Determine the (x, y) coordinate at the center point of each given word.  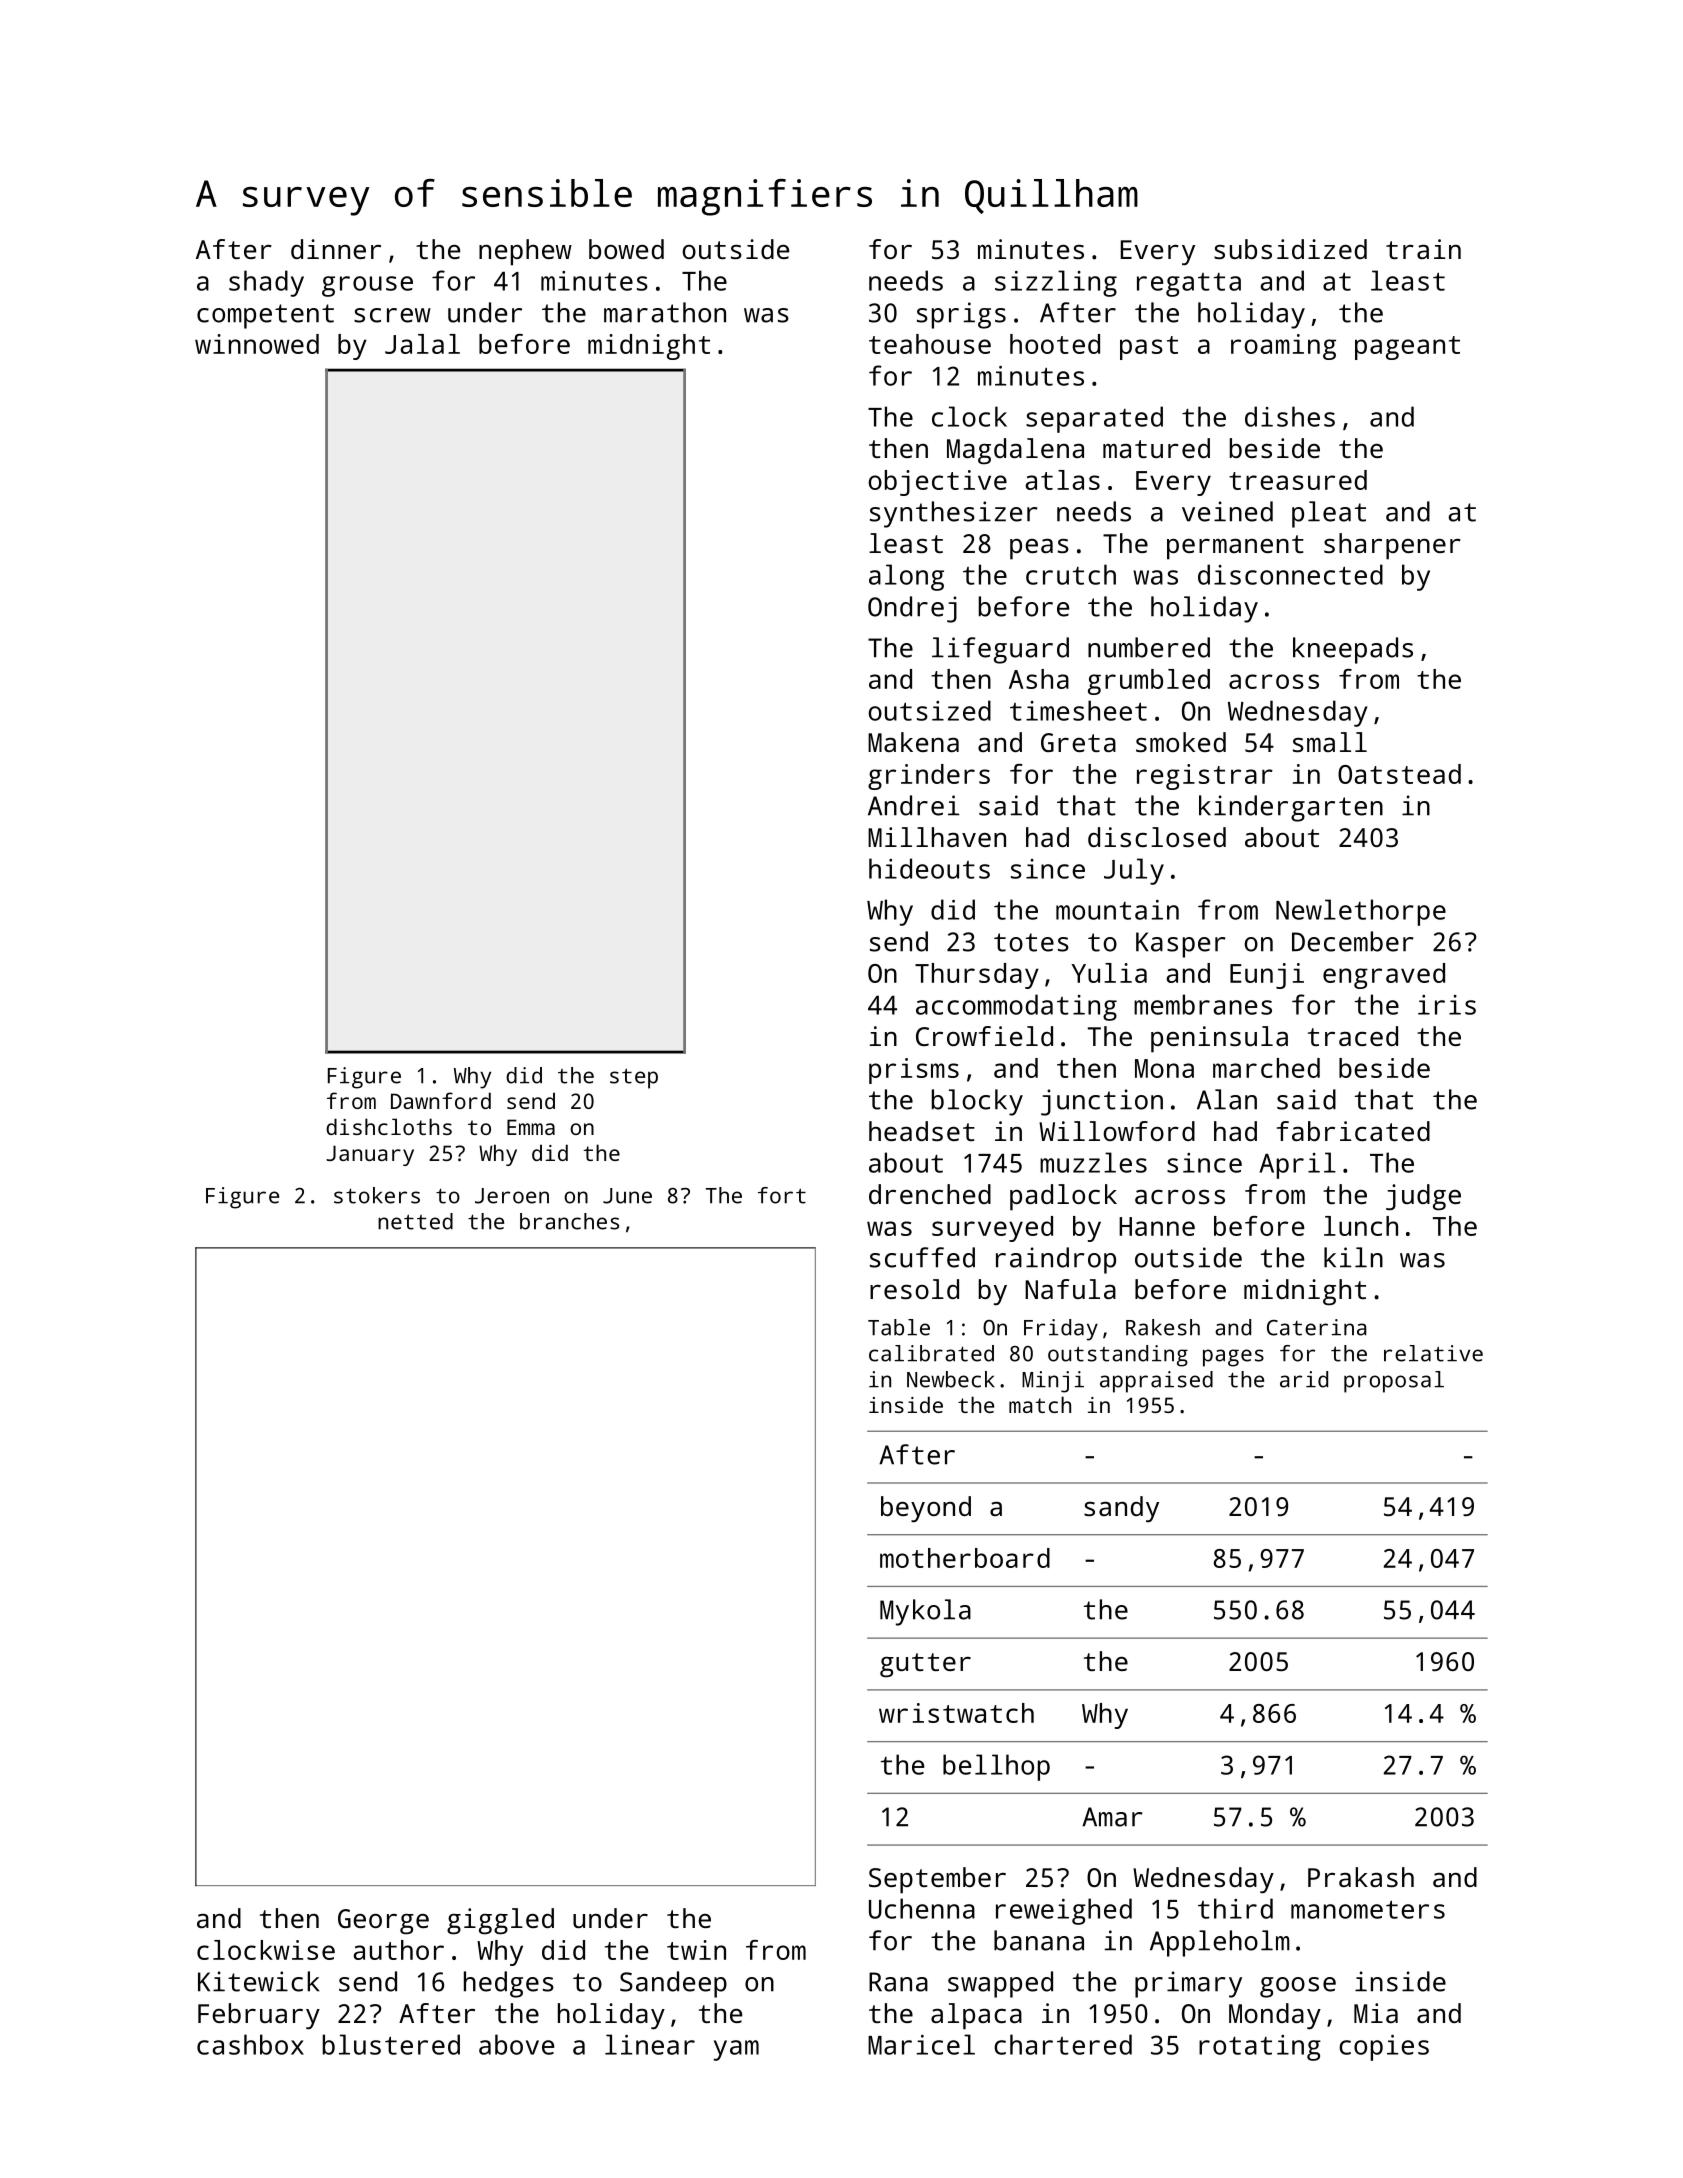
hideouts (929, 868)
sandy (1121, 1509)
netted (415, 1221)
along (906, 577)
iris (1447, 1005)
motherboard (965, 1558)
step (634, 1078)
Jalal (422, 344)
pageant (1407, 348)
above (516, 2044)
